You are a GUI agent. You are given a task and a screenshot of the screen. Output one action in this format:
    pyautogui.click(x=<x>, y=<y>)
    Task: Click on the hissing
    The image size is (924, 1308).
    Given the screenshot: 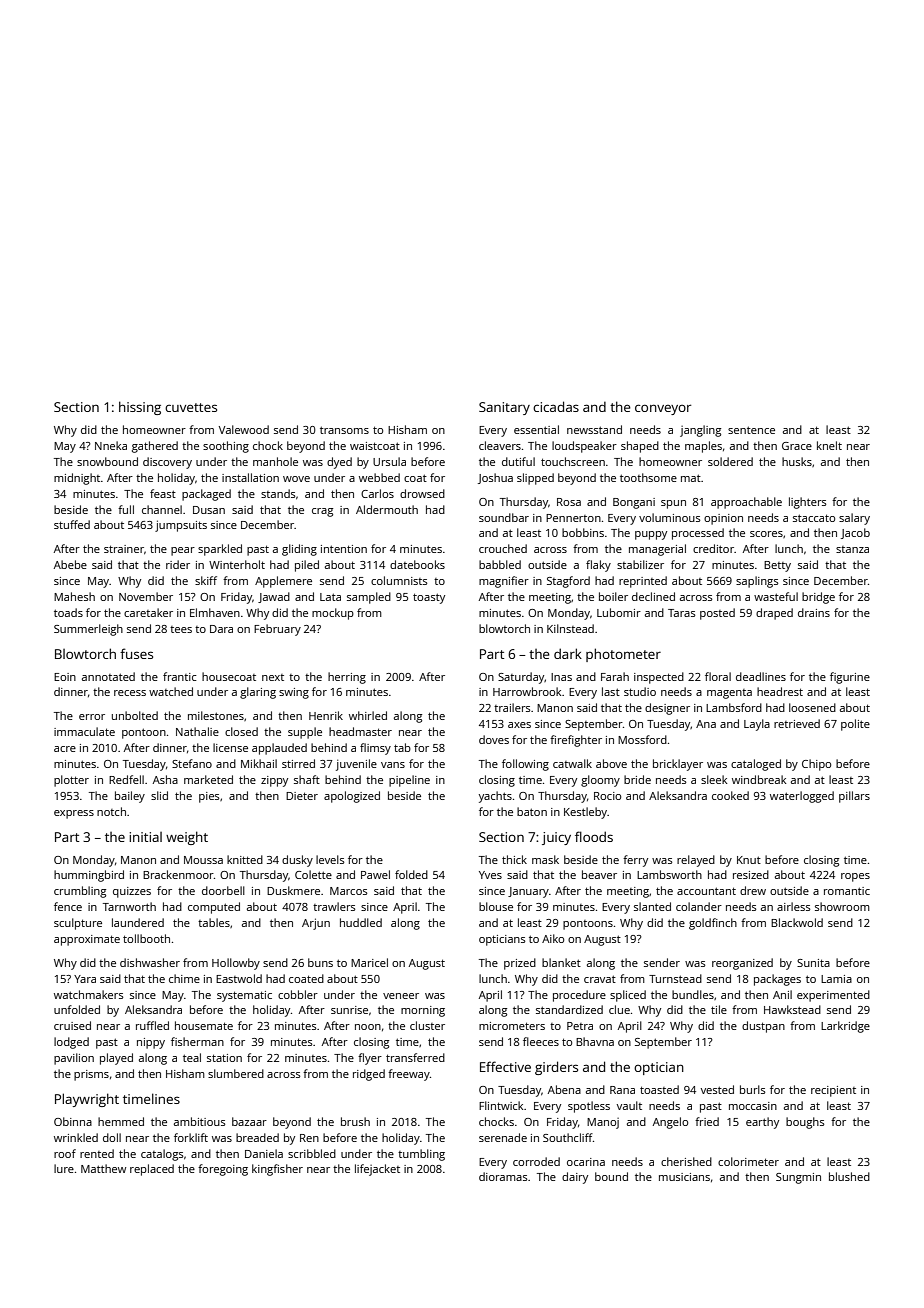 What is the action you would take?
    pyautogui.click(x=140, y=408)
